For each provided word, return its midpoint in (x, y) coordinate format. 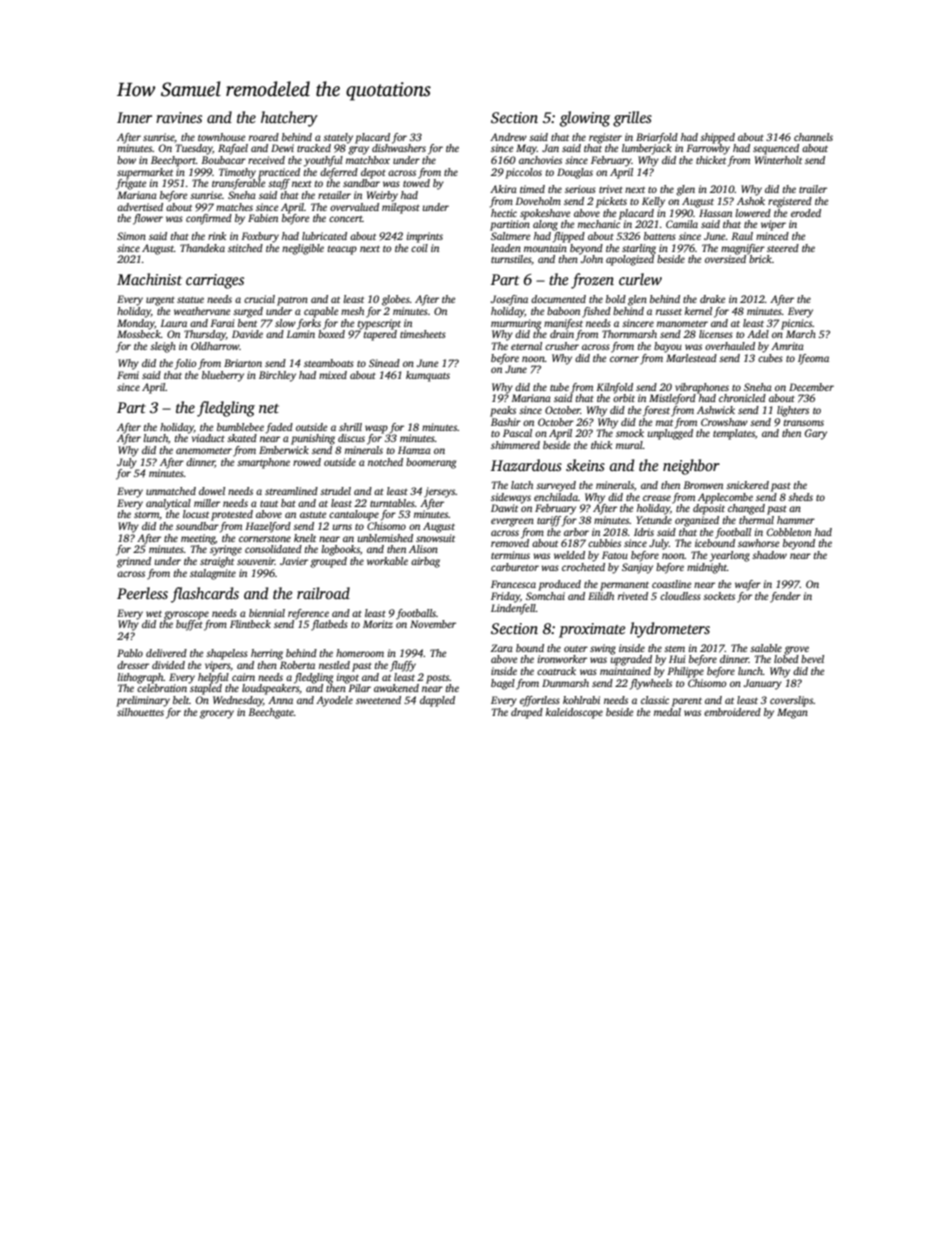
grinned (134, 562)
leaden (506, 248)
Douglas (575, 173)
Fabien (263, 218)
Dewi (282, 148)
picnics (797, 324)
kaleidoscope (574, 713)
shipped (717, 138)
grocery (217, 714)
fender (785, 597)
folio (185, 364)
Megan (792, 713)
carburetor (515, 567)
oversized (725, 259)
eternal (526, 346)
